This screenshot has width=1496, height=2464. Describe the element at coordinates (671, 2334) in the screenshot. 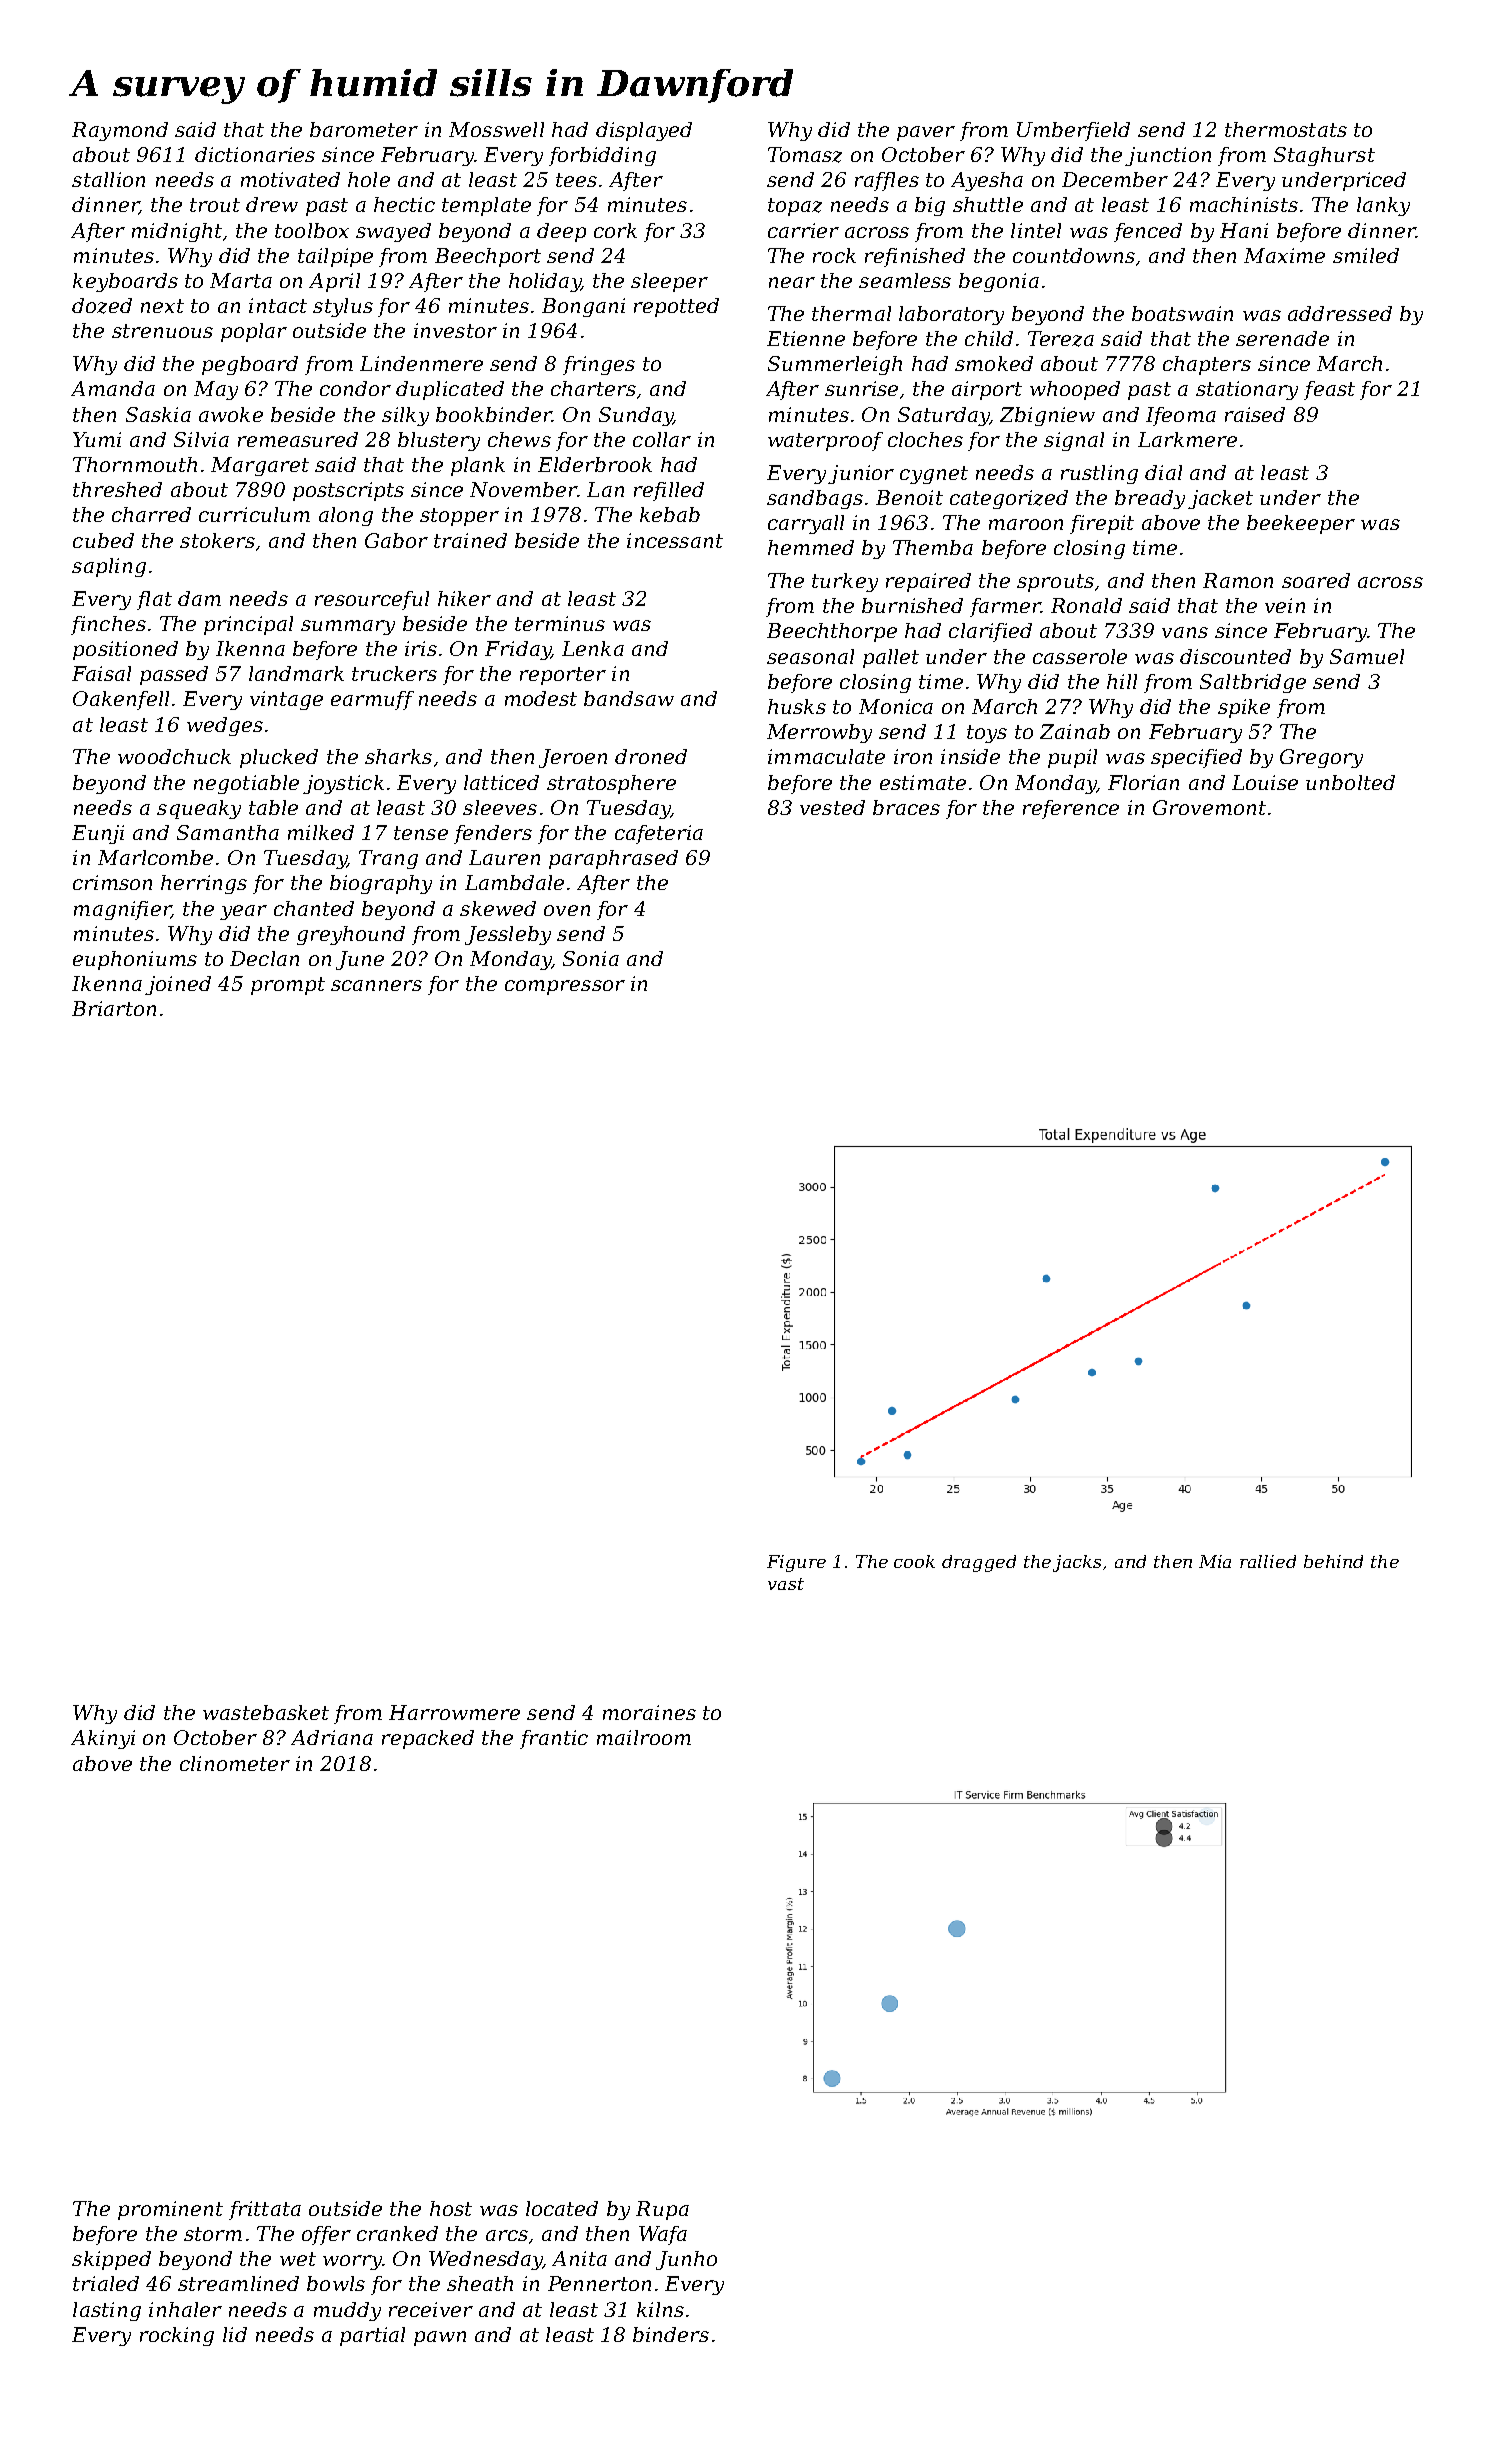

I see `binders` at that location.
